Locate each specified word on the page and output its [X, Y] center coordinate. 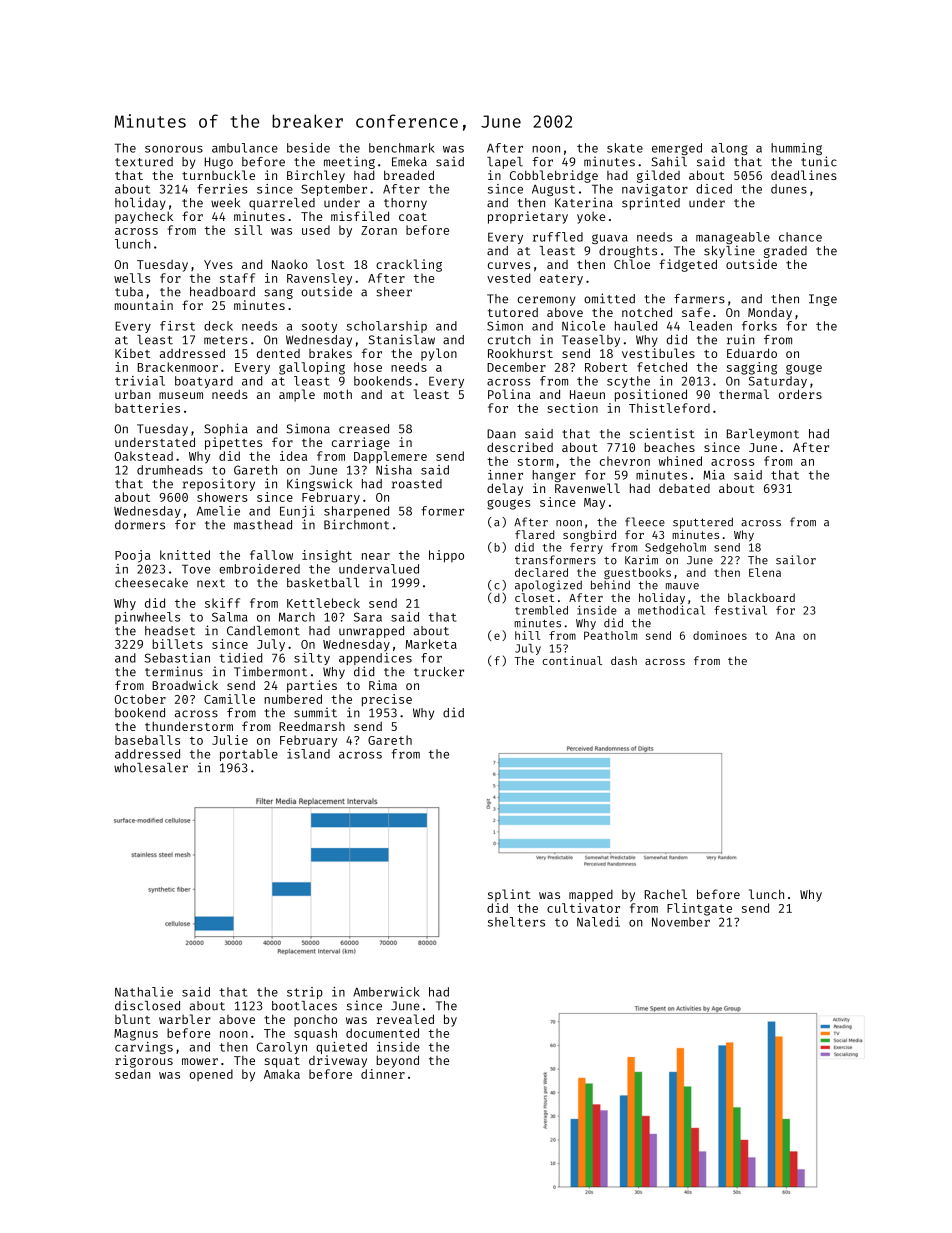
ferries [222, 189]
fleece [645, 522]
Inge [823, 300]
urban [132, 394]
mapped [591, 896]
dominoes [720, 635]
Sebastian [177, 658]
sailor [796, 560]
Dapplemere [390, 457]
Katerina [584, 202]
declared [541, 572]
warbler [185, 1019]
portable [249, 755]
